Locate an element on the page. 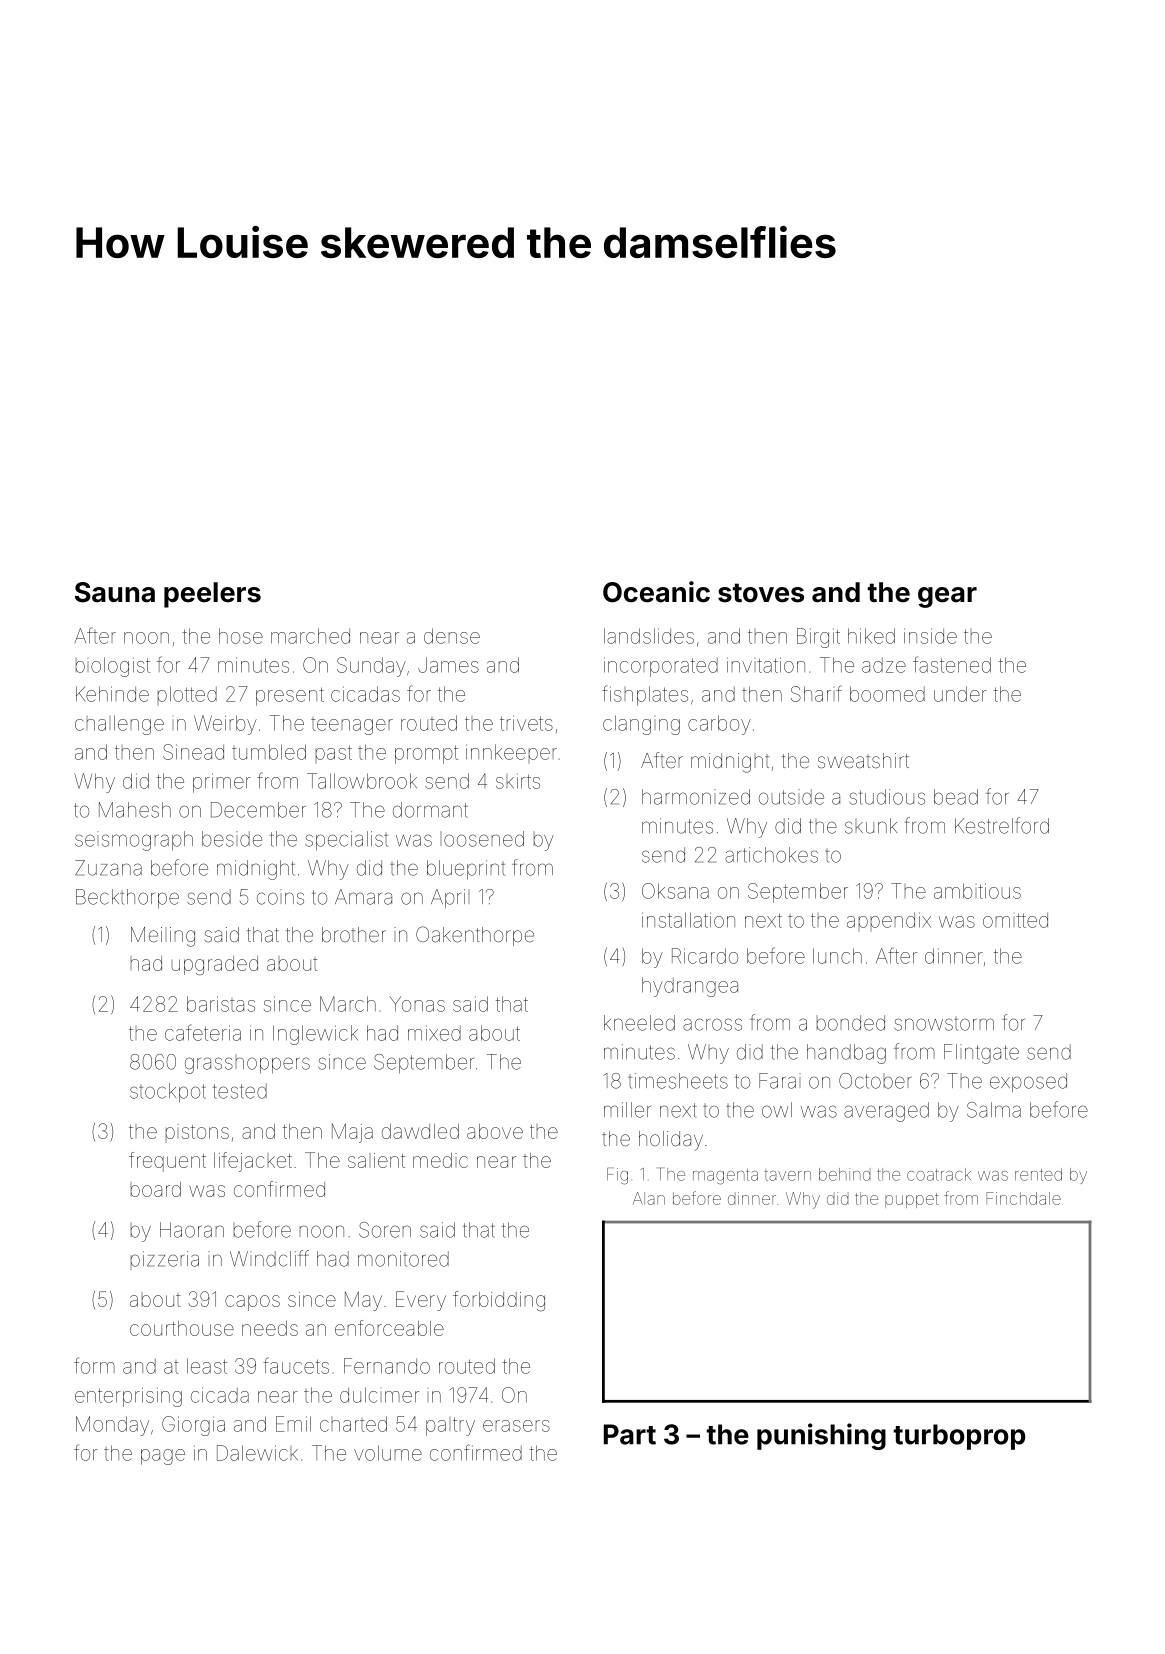 The height and width of the document is (1654, 1165). Sauna is located at coordinates (115, 592).
